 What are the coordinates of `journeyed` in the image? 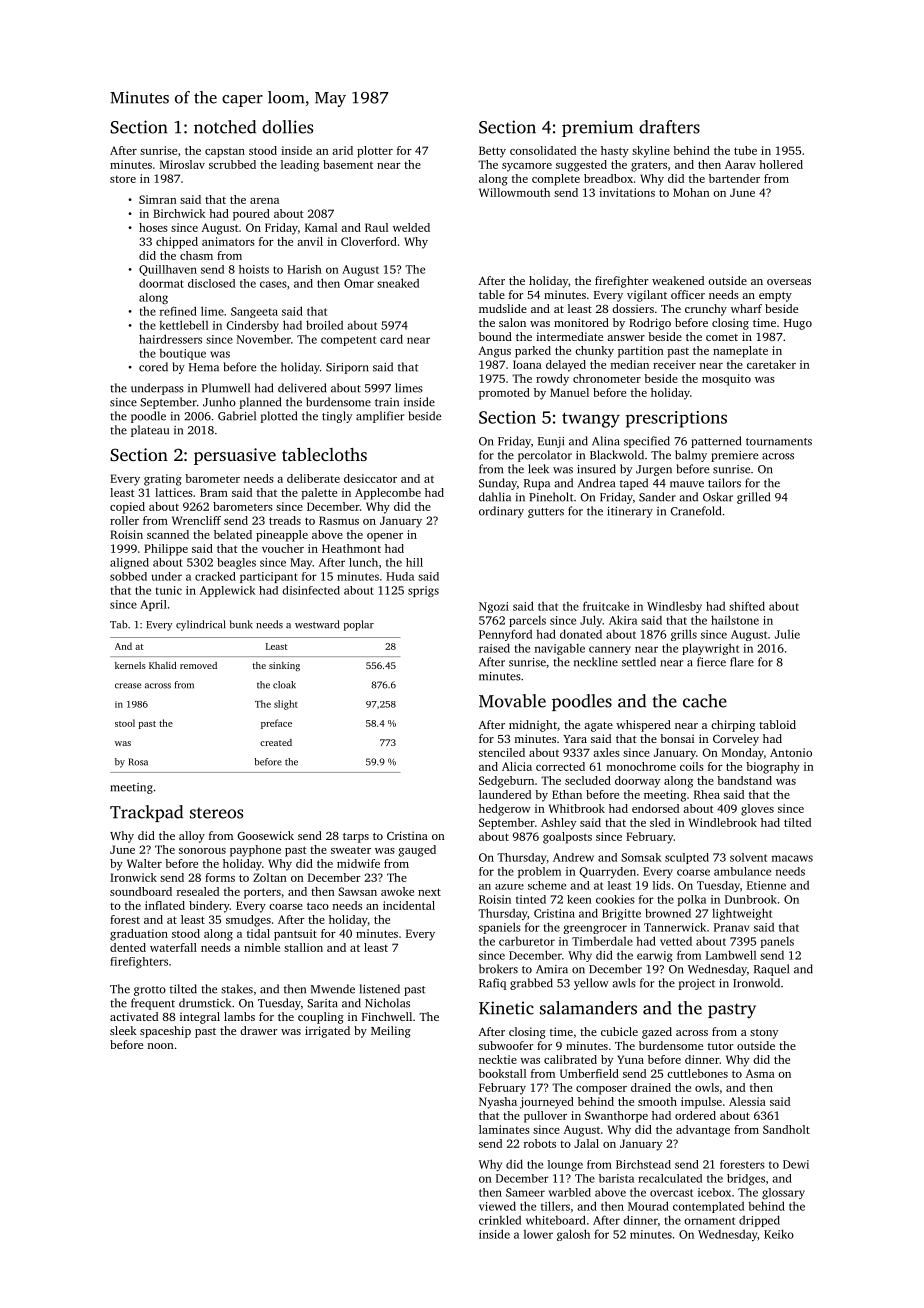 It's located at (547, 1103).
